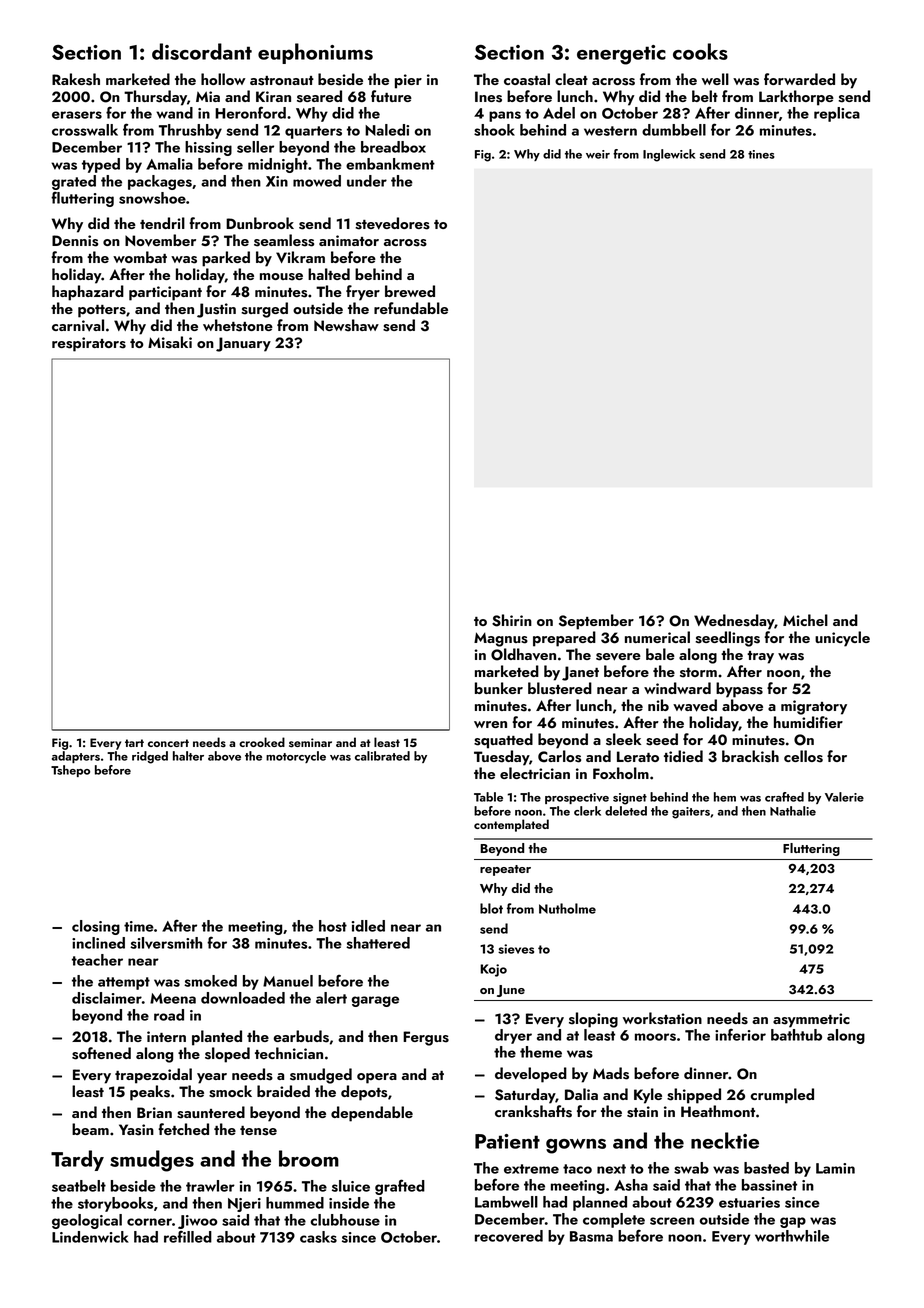 The height and width of the screenshot is (1308, 924). Describe the element at coordinates (700, 51) in the screenshot. I see `cooks` at that location.
